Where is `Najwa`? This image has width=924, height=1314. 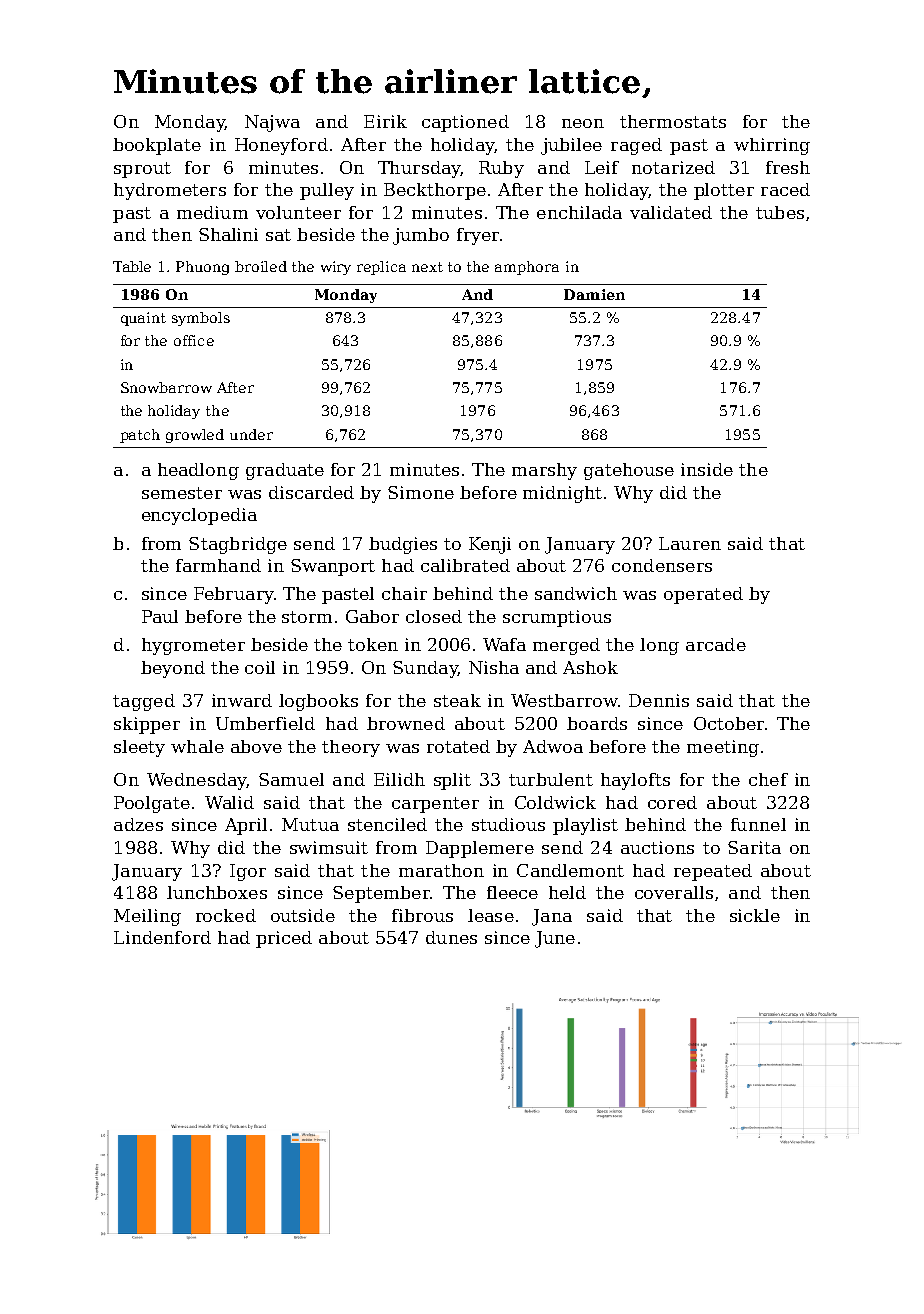 Najwa is located at coordinates (272, 123).
